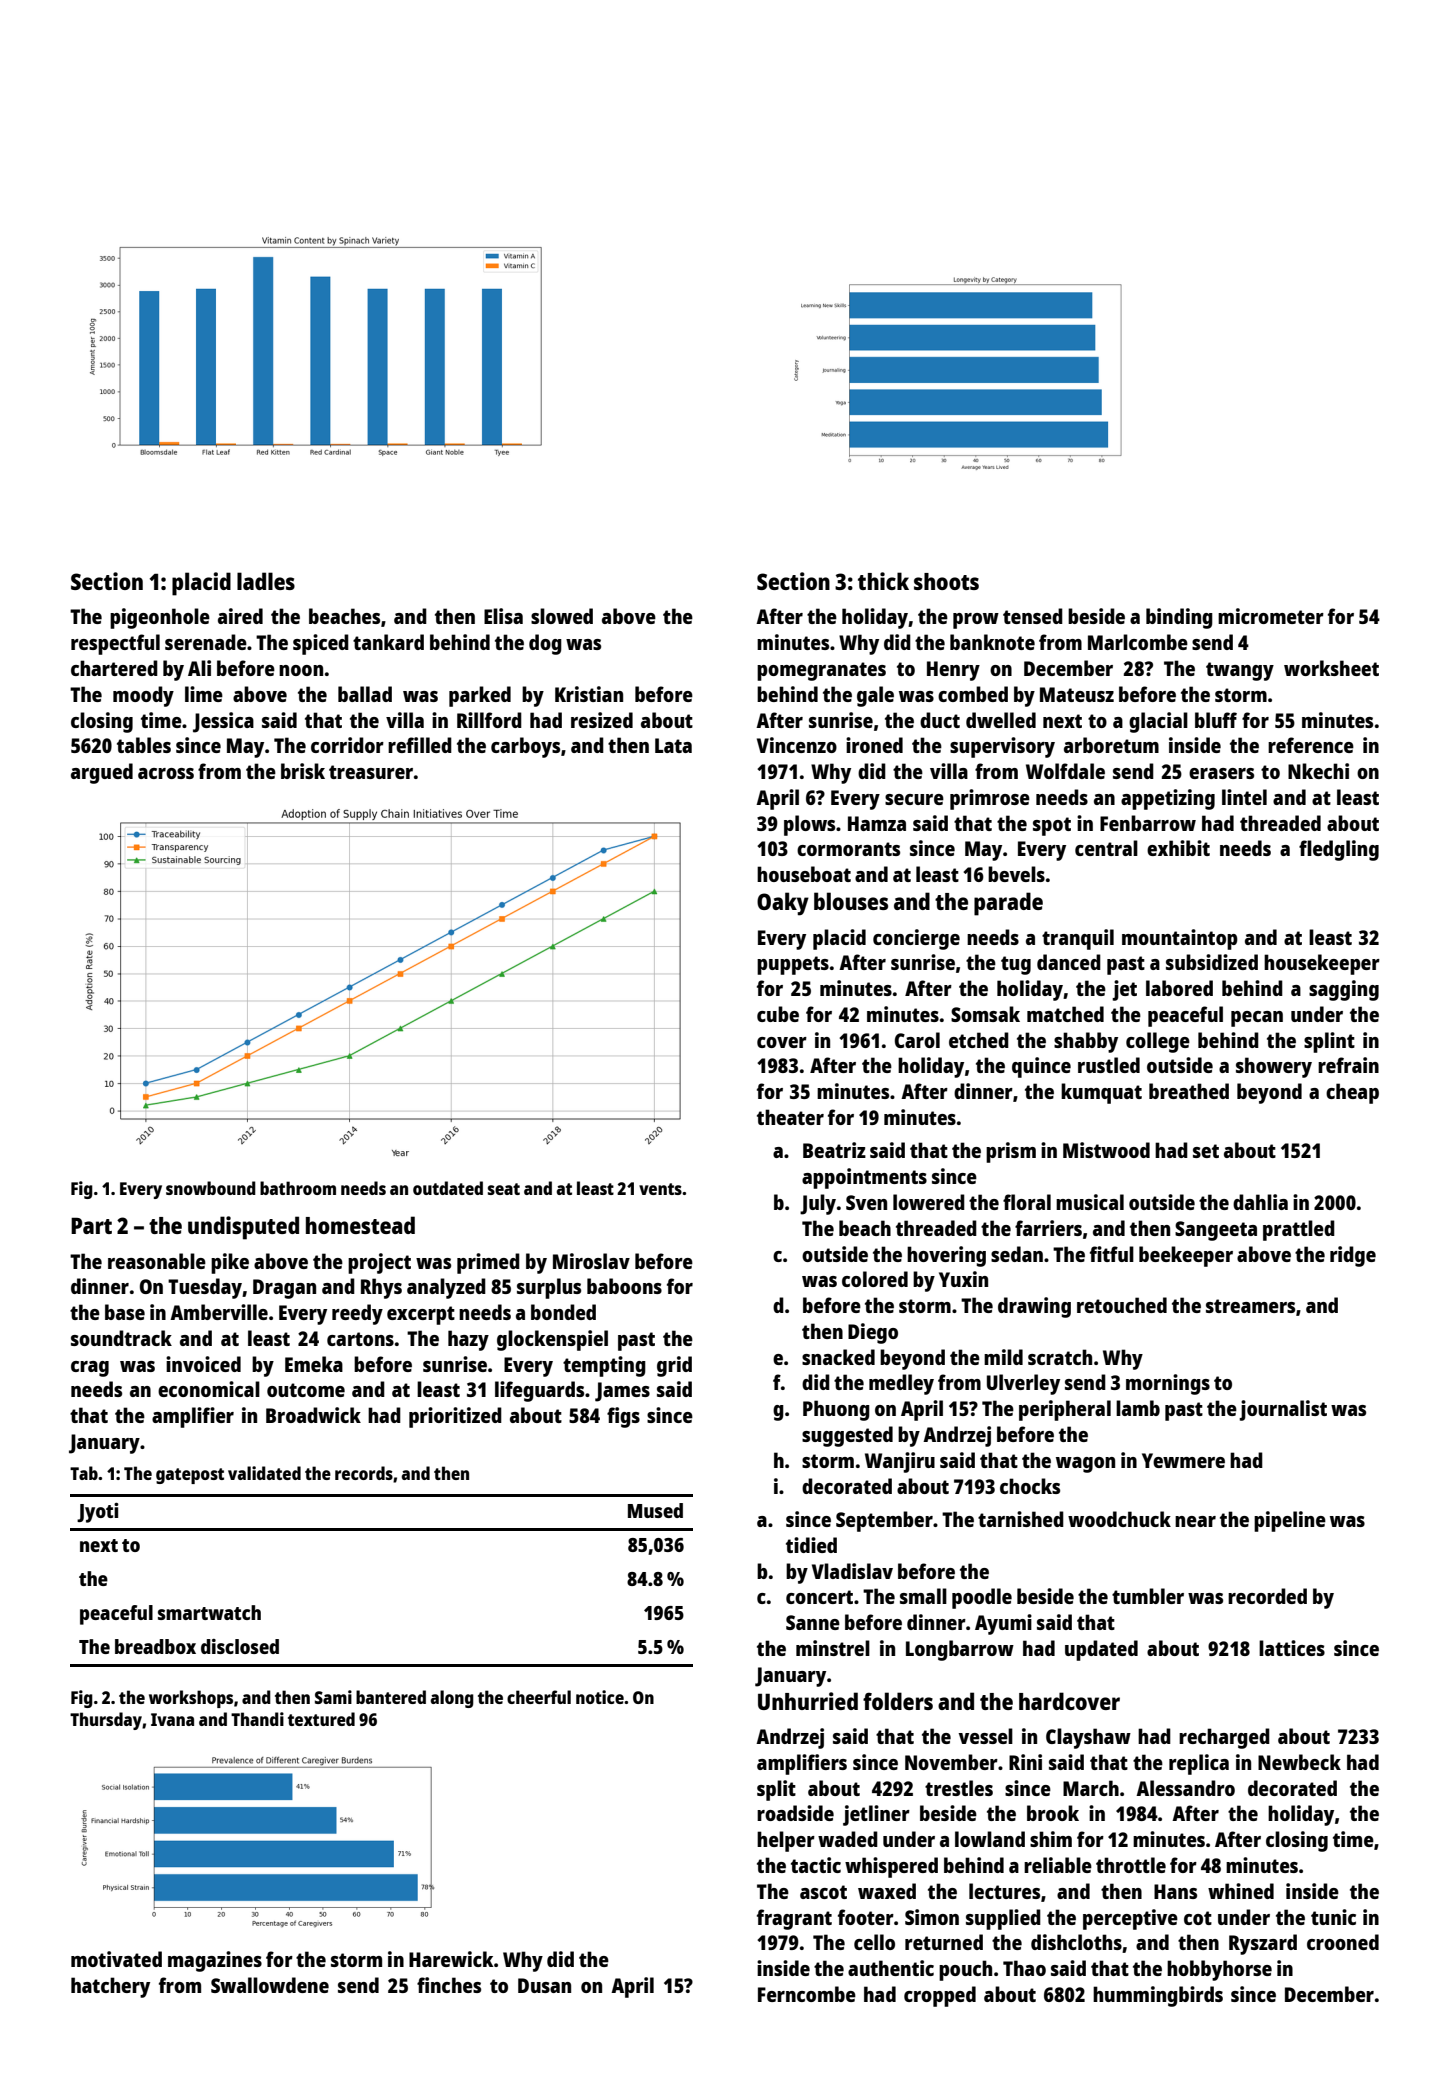 The image size is (1450, 2100). I want to click on Dusan, so click(544, 1985).
